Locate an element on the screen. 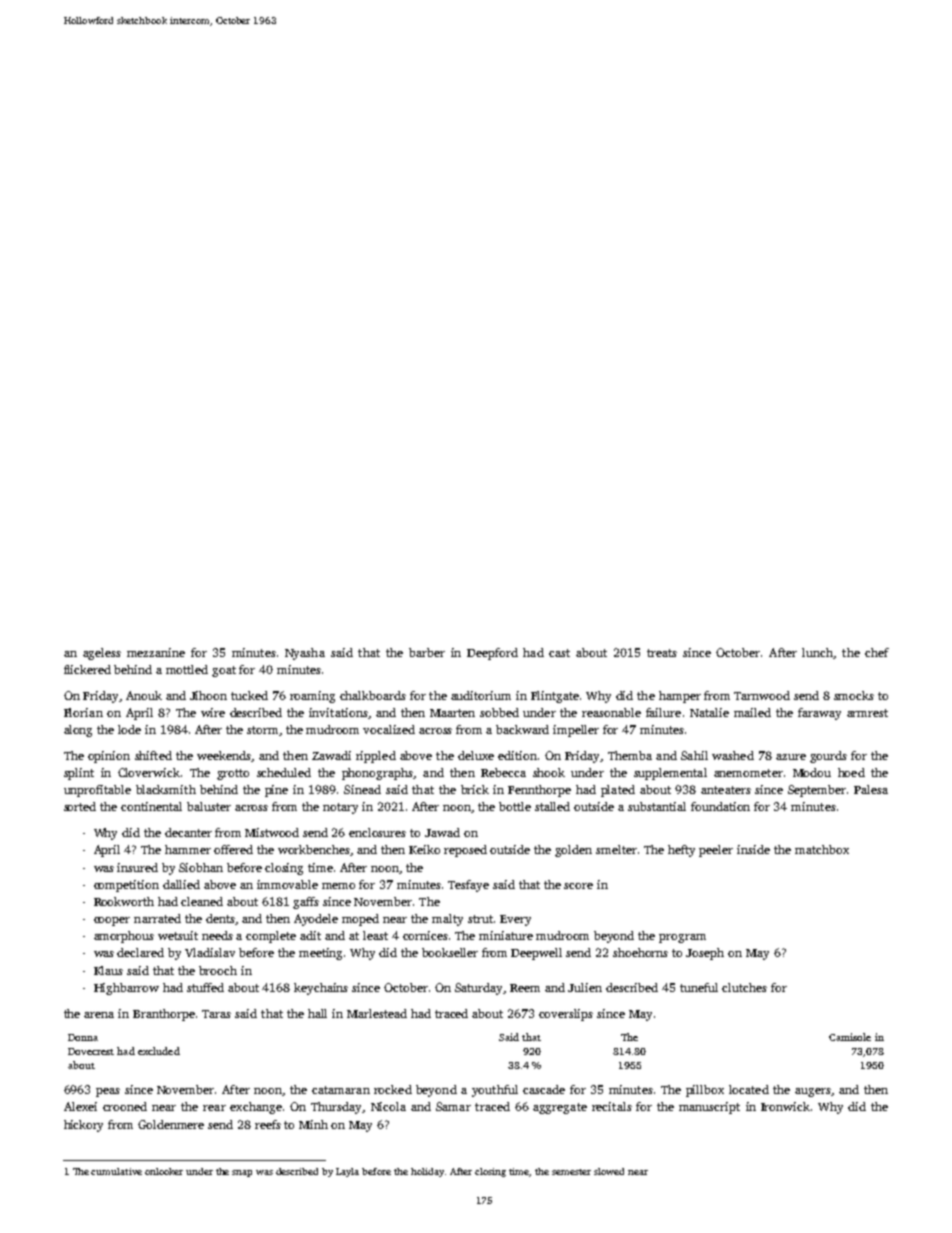 The image size is (952, 1233). cast is located at coordinates (559, 653).
